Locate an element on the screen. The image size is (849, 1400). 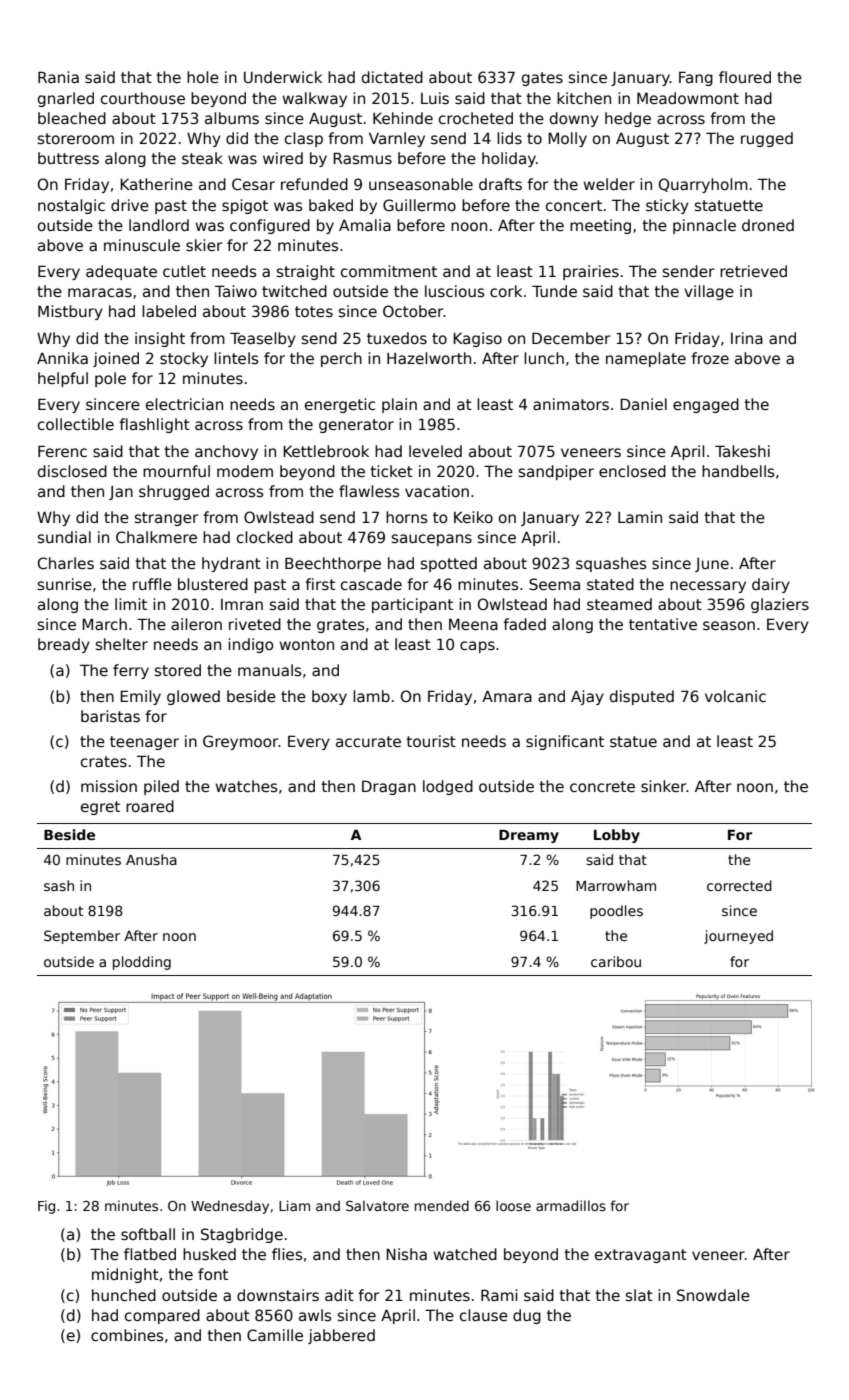
watches is located at coordinates (247, 786).
